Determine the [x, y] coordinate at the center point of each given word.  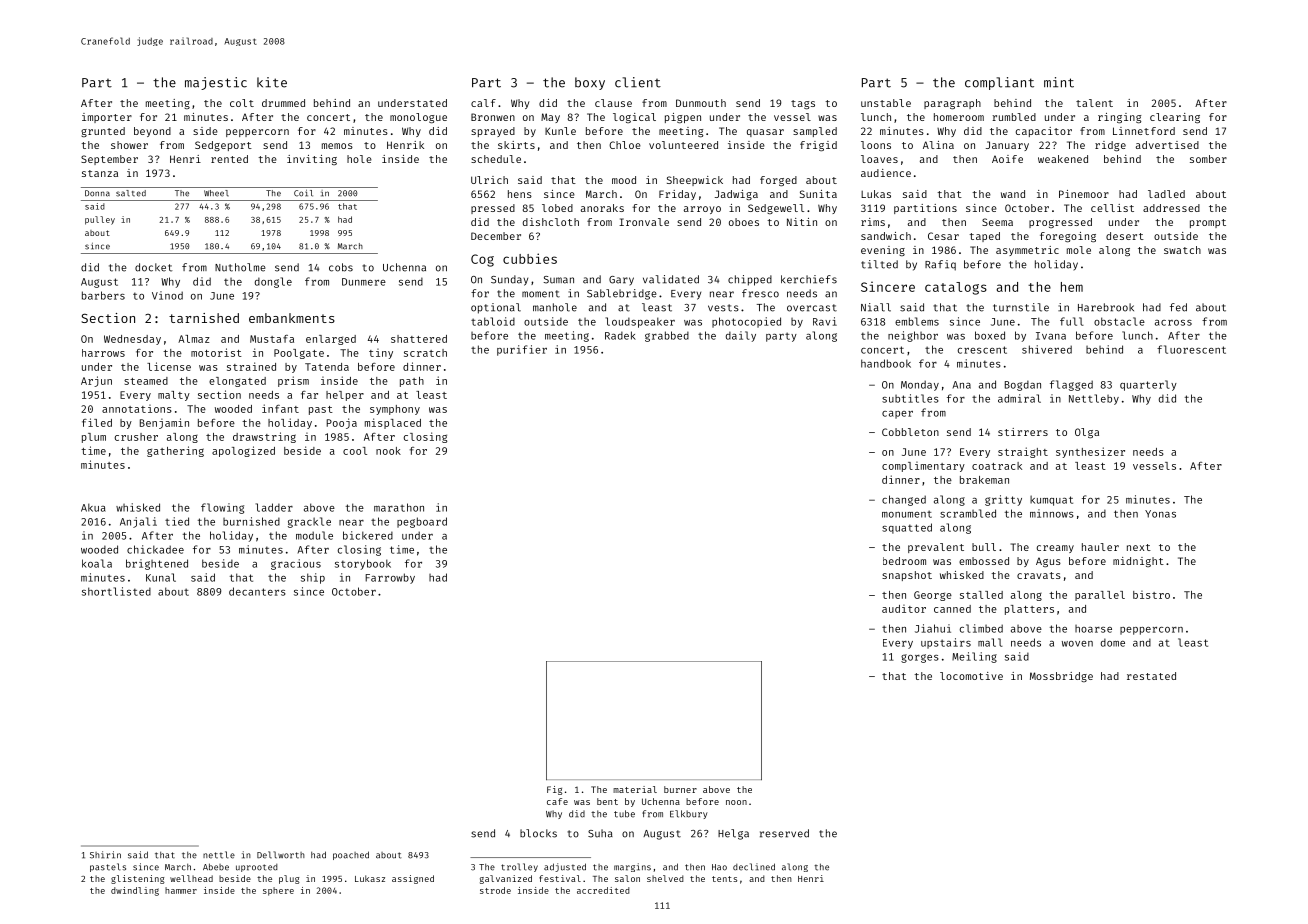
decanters [257, 591]
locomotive [971, 676]
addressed [1171, 208]
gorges [920, 658]
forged [778, 181]
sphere [278, 891]
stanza [100, 173]
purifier [522, 350]
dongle [273, 282]
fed [1178, 307]
